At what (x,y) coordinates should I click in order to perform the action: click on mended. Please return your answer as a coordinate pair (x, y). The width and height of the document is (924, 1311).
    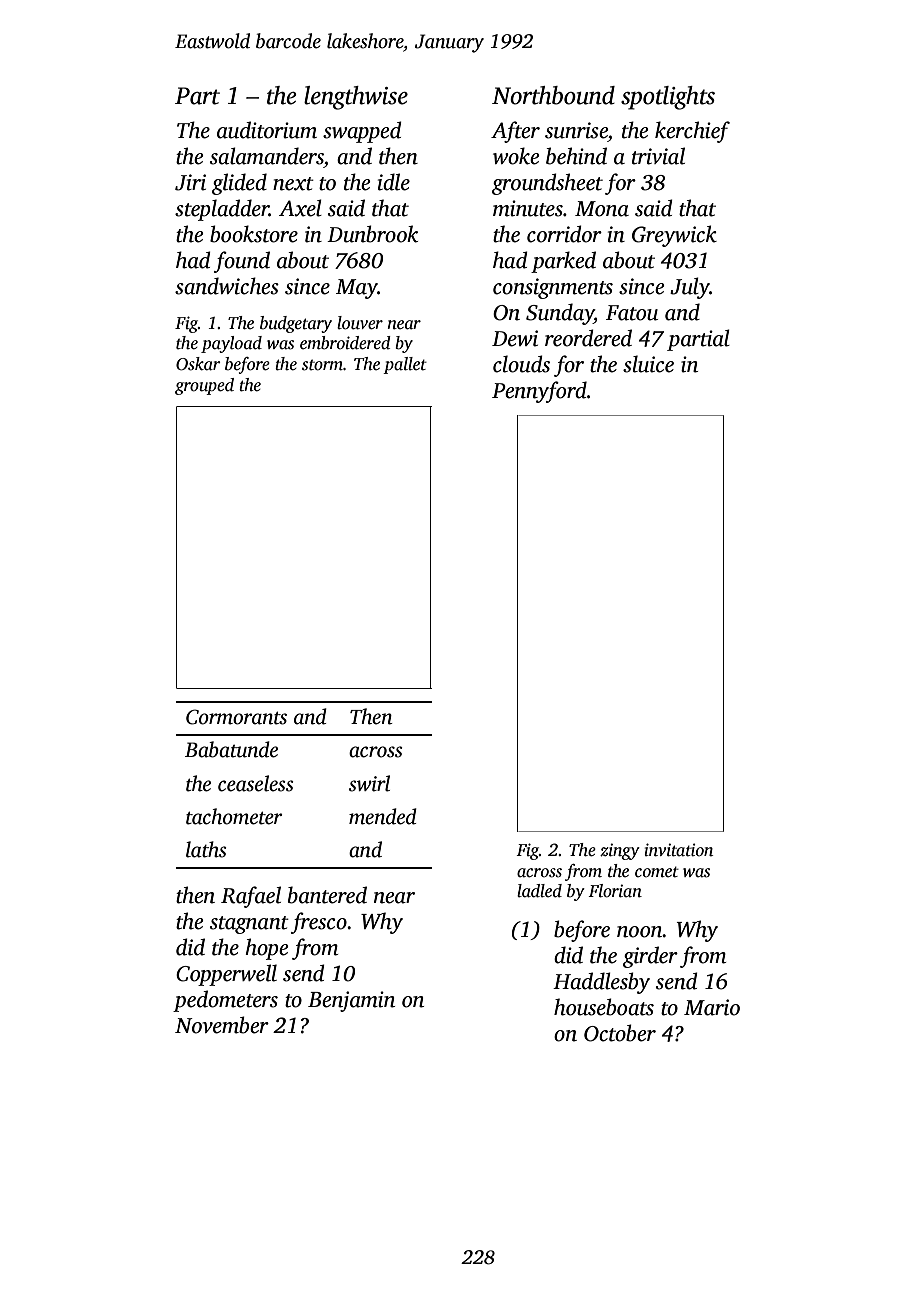
    Looking at the image, I should click on (383, 816).
